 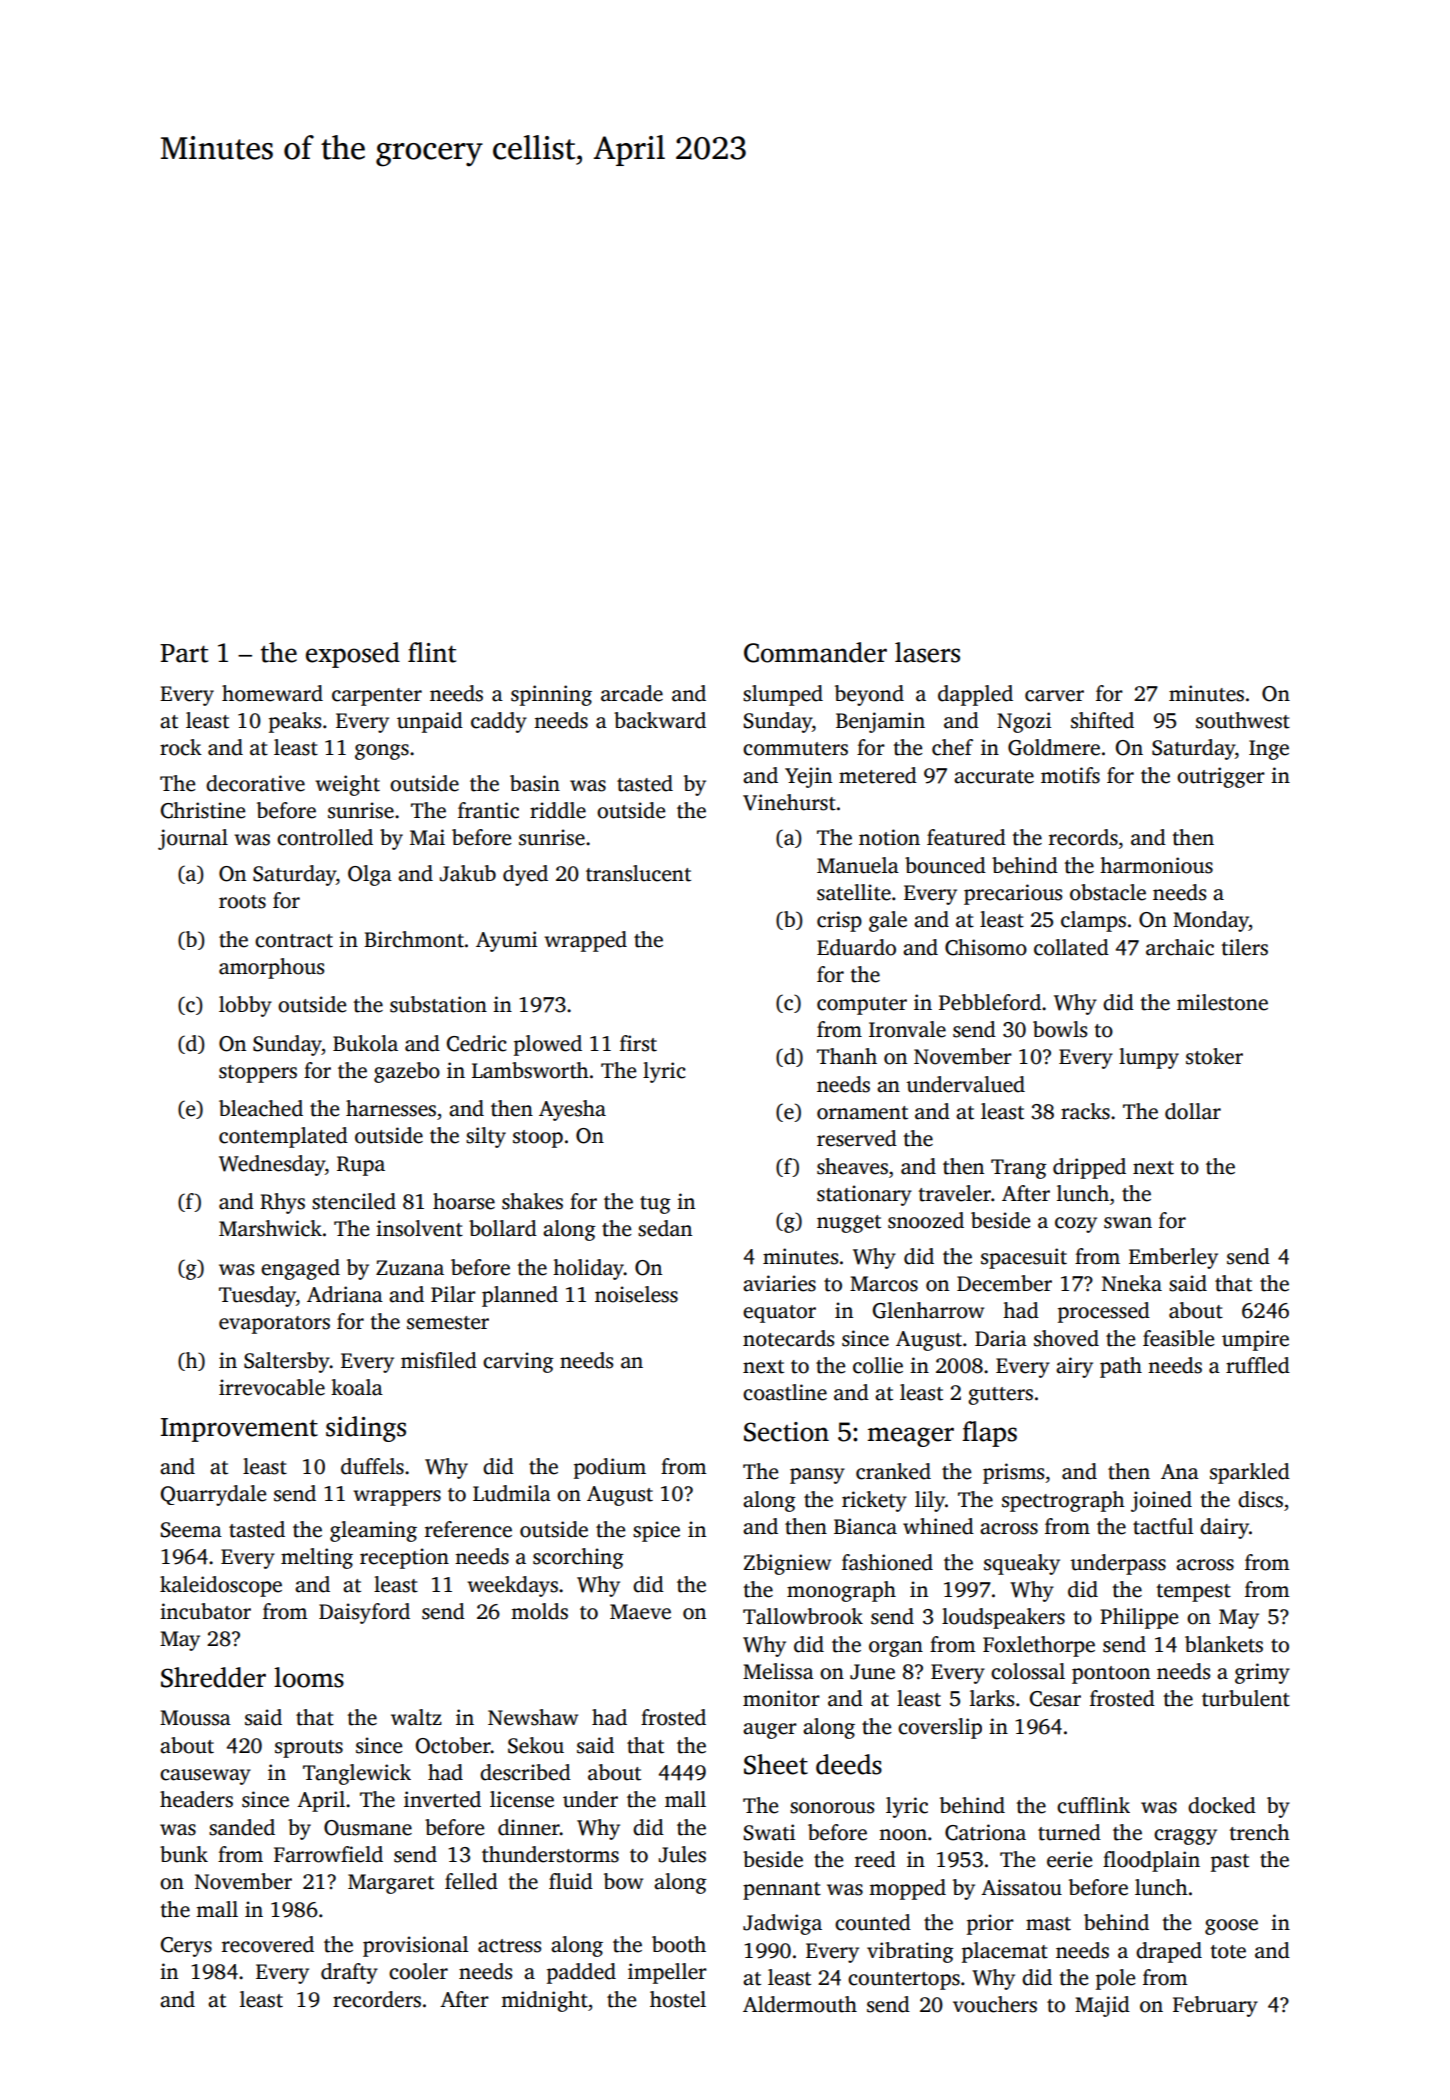 What do you see at coordinates (1260, 1499) in the image?
I see `discs` at bounding box center [1260, 1499].
